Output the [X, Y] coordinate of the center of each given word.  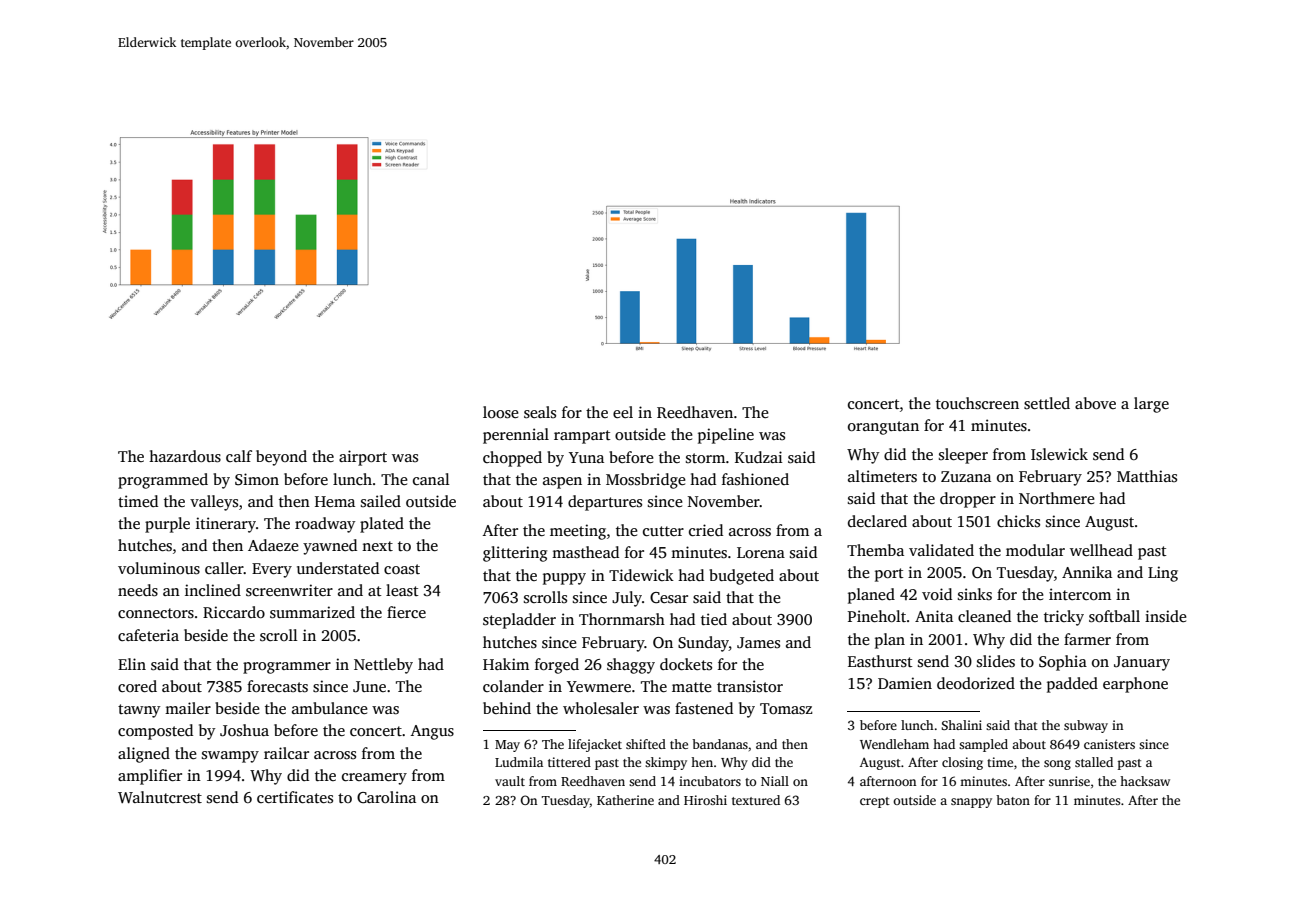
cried [706, 530]
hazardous [185, 456]
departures [605, 503]
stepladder [519, 621]
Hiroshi [705, 800]
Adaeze [273, 545]
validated [941, 550]
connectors [156, 613]
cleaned [984, 616]
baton [1013, 800]
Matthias [1147, 476]
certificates [295, 797]
